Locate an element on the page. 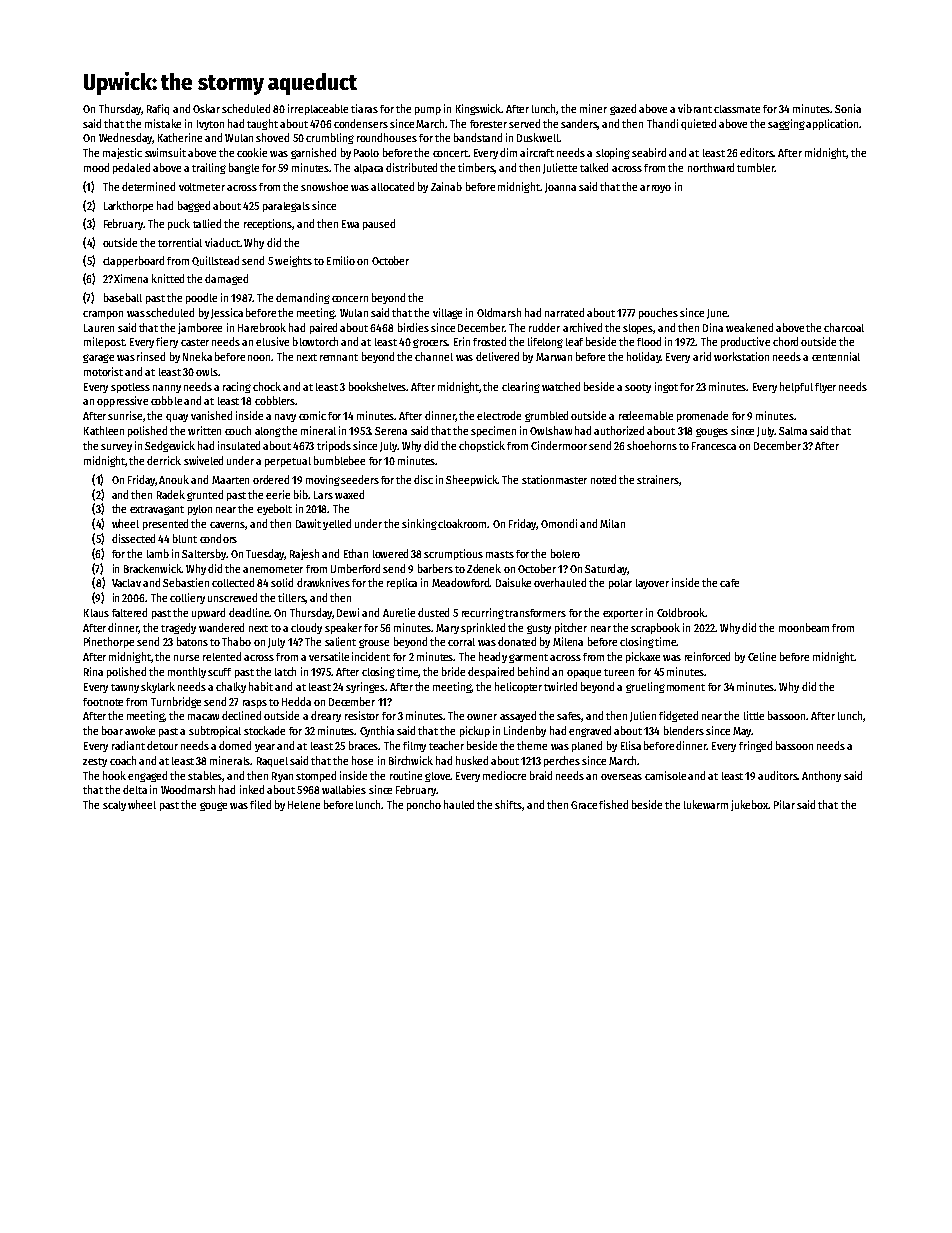 This image has height=1233, width=952. roundhouses is located at coordinates (387, 137).
